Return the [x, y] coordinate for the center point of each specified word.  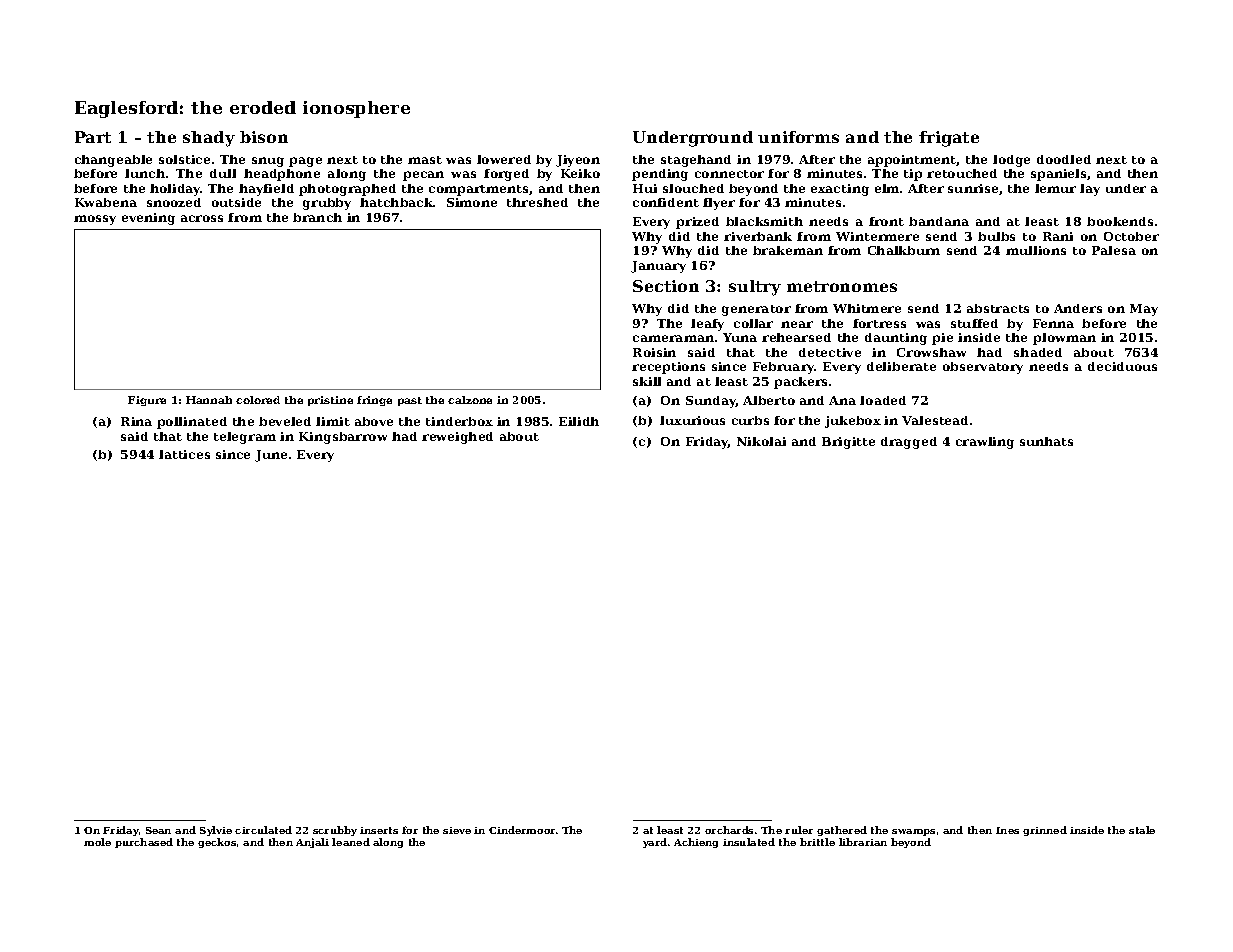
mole [97, 842]
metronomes [842, 286]
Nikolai [761, 441]
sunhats [1046, 441]
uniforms [798, 137]
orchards [729, 830]
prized [697, 223]
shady [209, 139]
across [202, 218]
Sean [158, 830]
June [271, 456]
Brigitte [848, 443]
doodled [1064, 159]
